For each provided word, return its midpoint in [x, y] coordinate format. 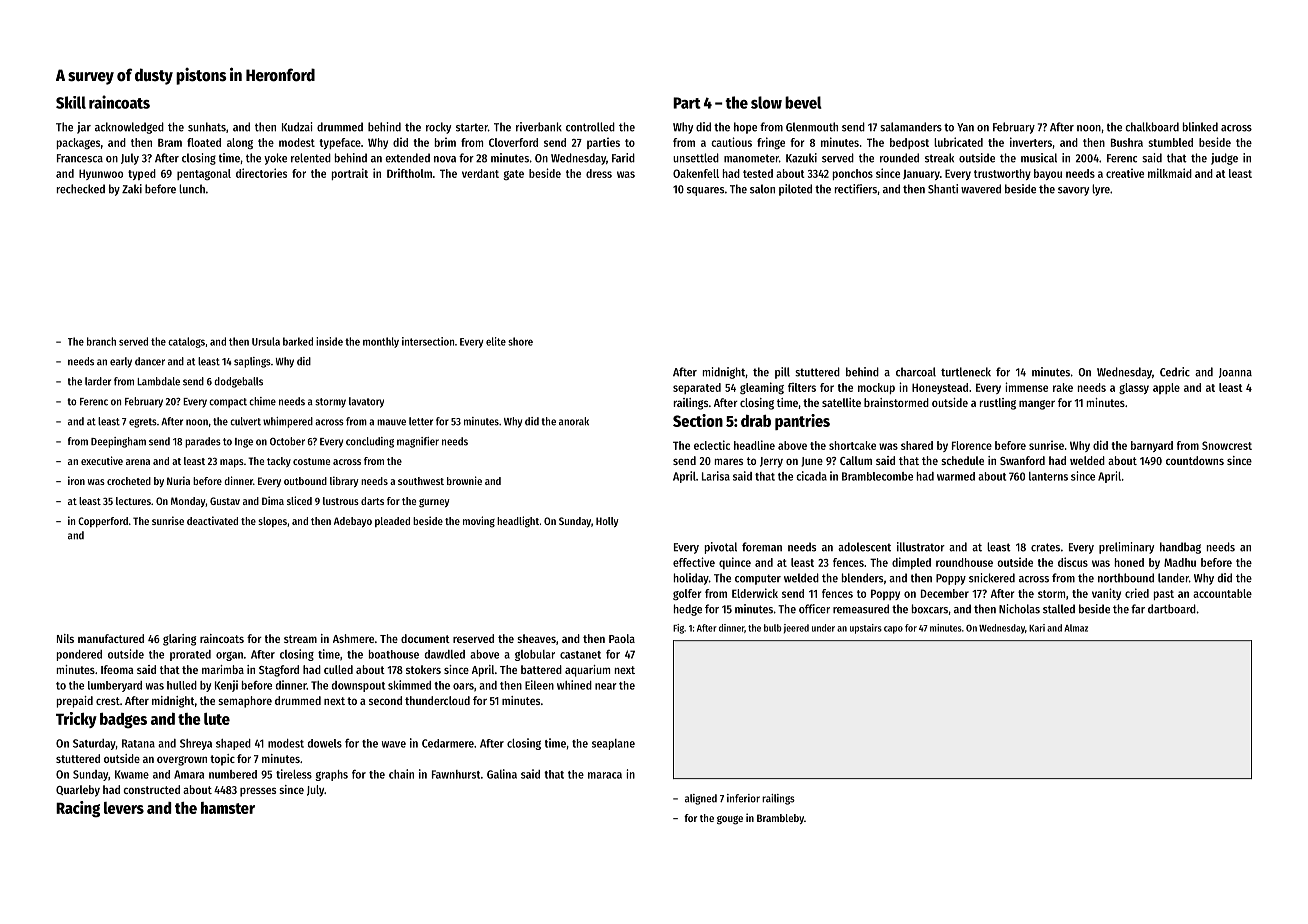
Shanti [943, 189]
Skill [71, 102]
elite [496, 341]
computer [758, 579]
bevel [803, 102]
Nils [65, 638]
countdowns [1195, 460]
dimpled [911, 563]
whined [574, 685]
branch [101, 341]
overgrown [182, 761]
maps [232, 463]
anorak [574, 421]
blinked [1200, 127]
